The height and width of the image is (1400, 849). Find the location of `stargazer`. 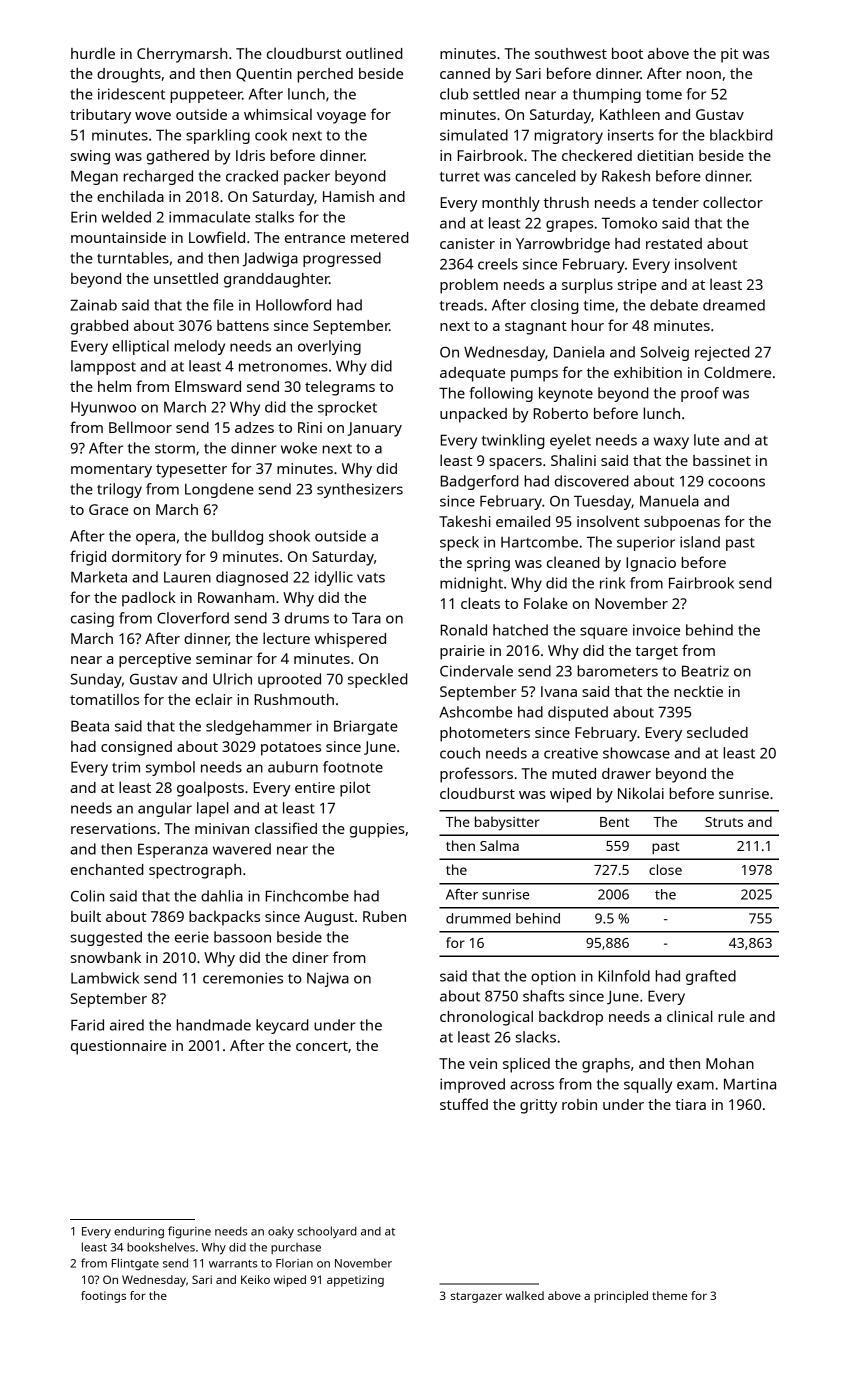

stargazer is located at coordinates (476, 1297).
